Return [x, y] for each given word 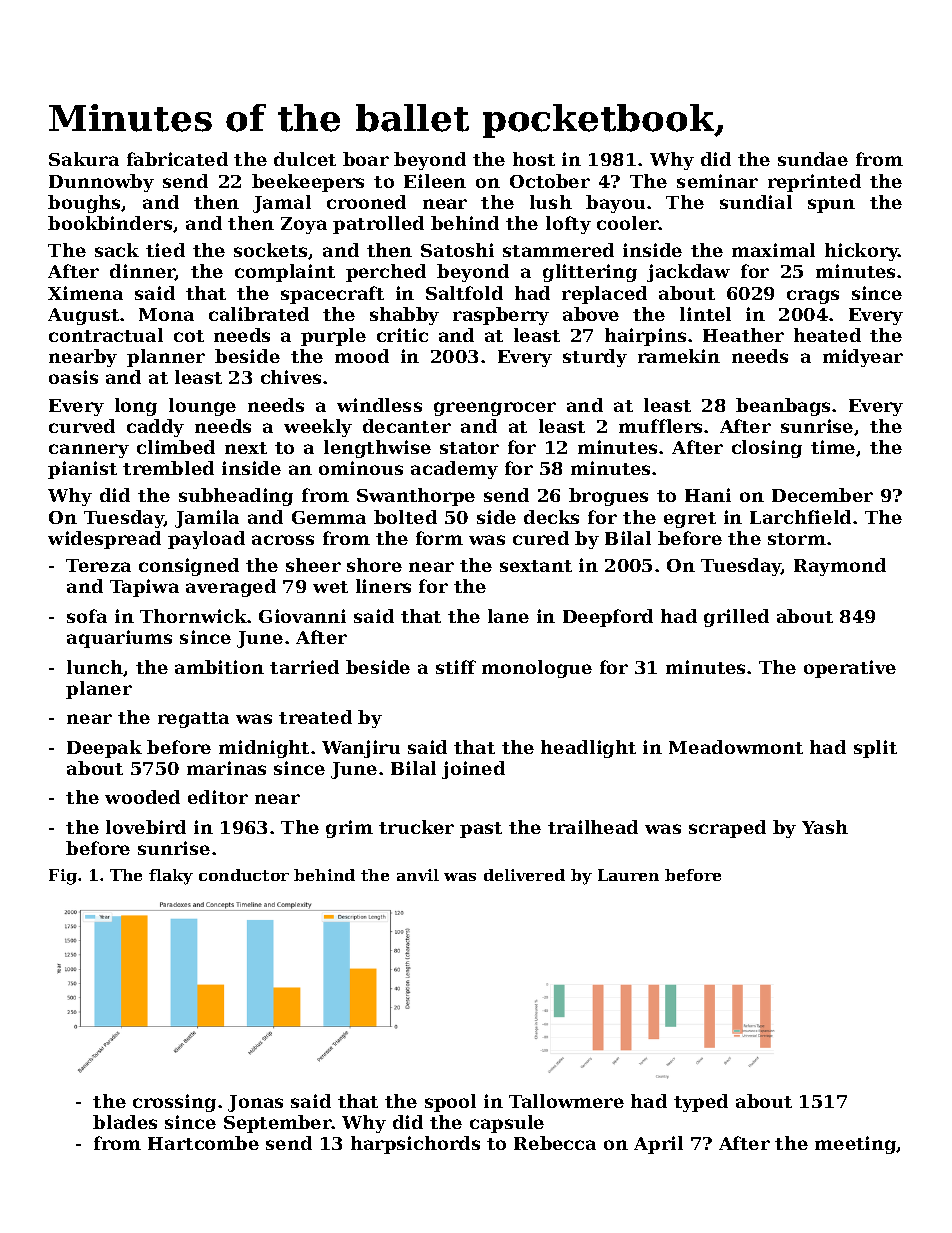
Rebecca [555, 1143]
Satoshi [457, 250]
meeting [856, 1145]
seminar [717, 181]
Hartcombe [203, 1143]
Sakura [84, 159]
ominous [361, 468]
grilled [736, 618]
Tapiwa [144, 588]
